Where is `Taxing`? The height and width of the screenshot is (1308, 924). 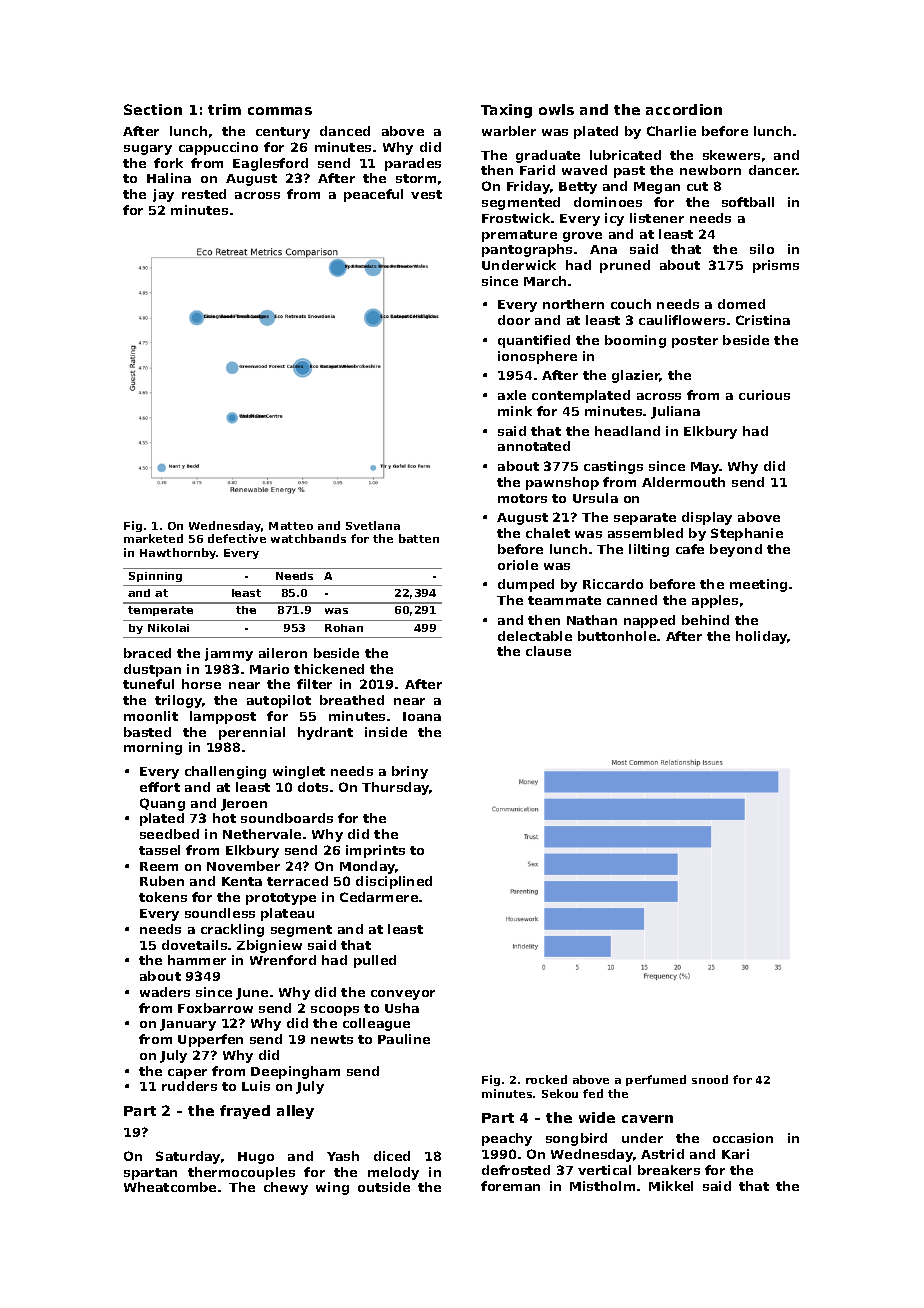 Taxing is located at coordinates (506, 111).
